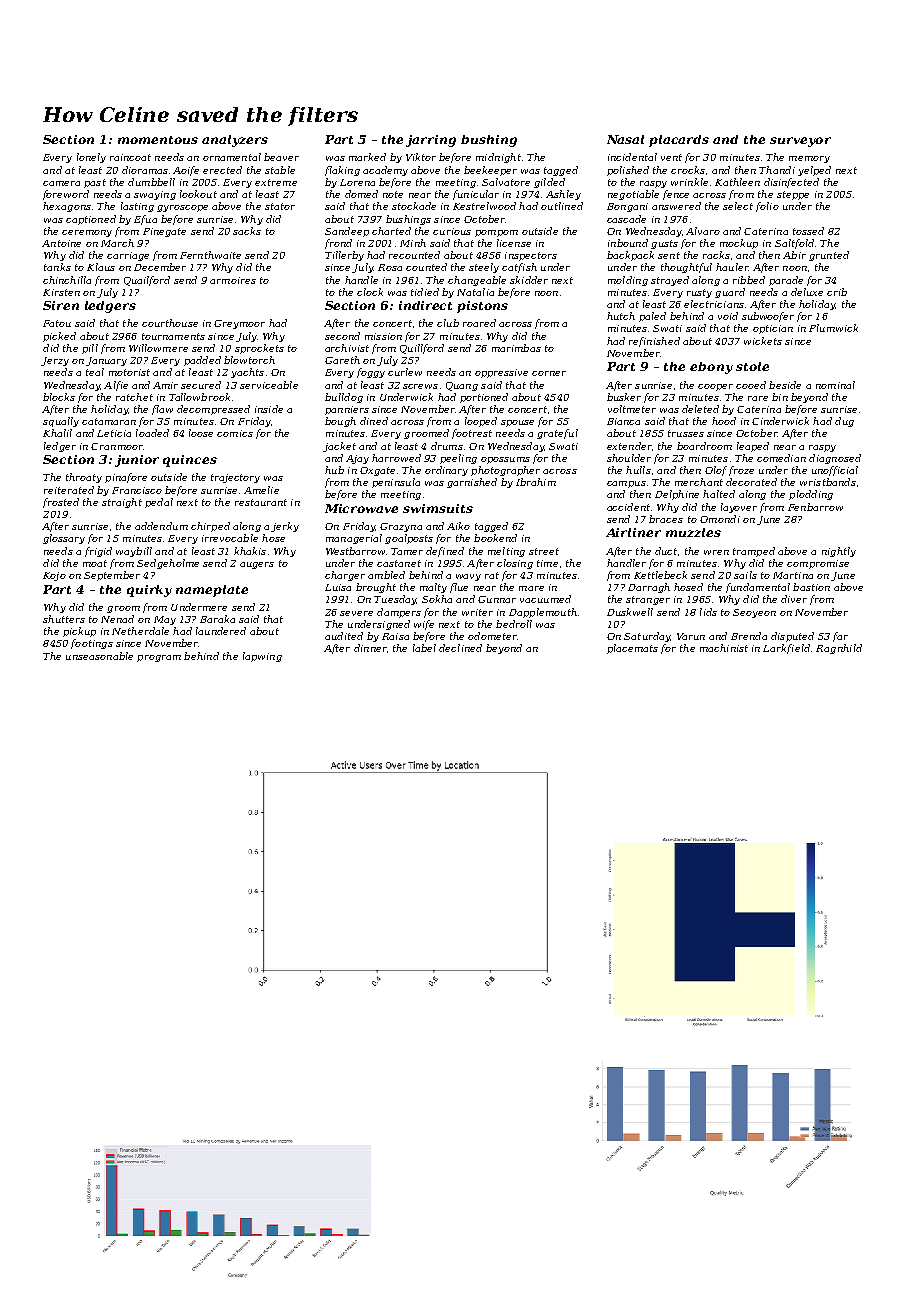 The width and height of the image is (908, 1316). I want to click on footrest, so click(472, 434).
